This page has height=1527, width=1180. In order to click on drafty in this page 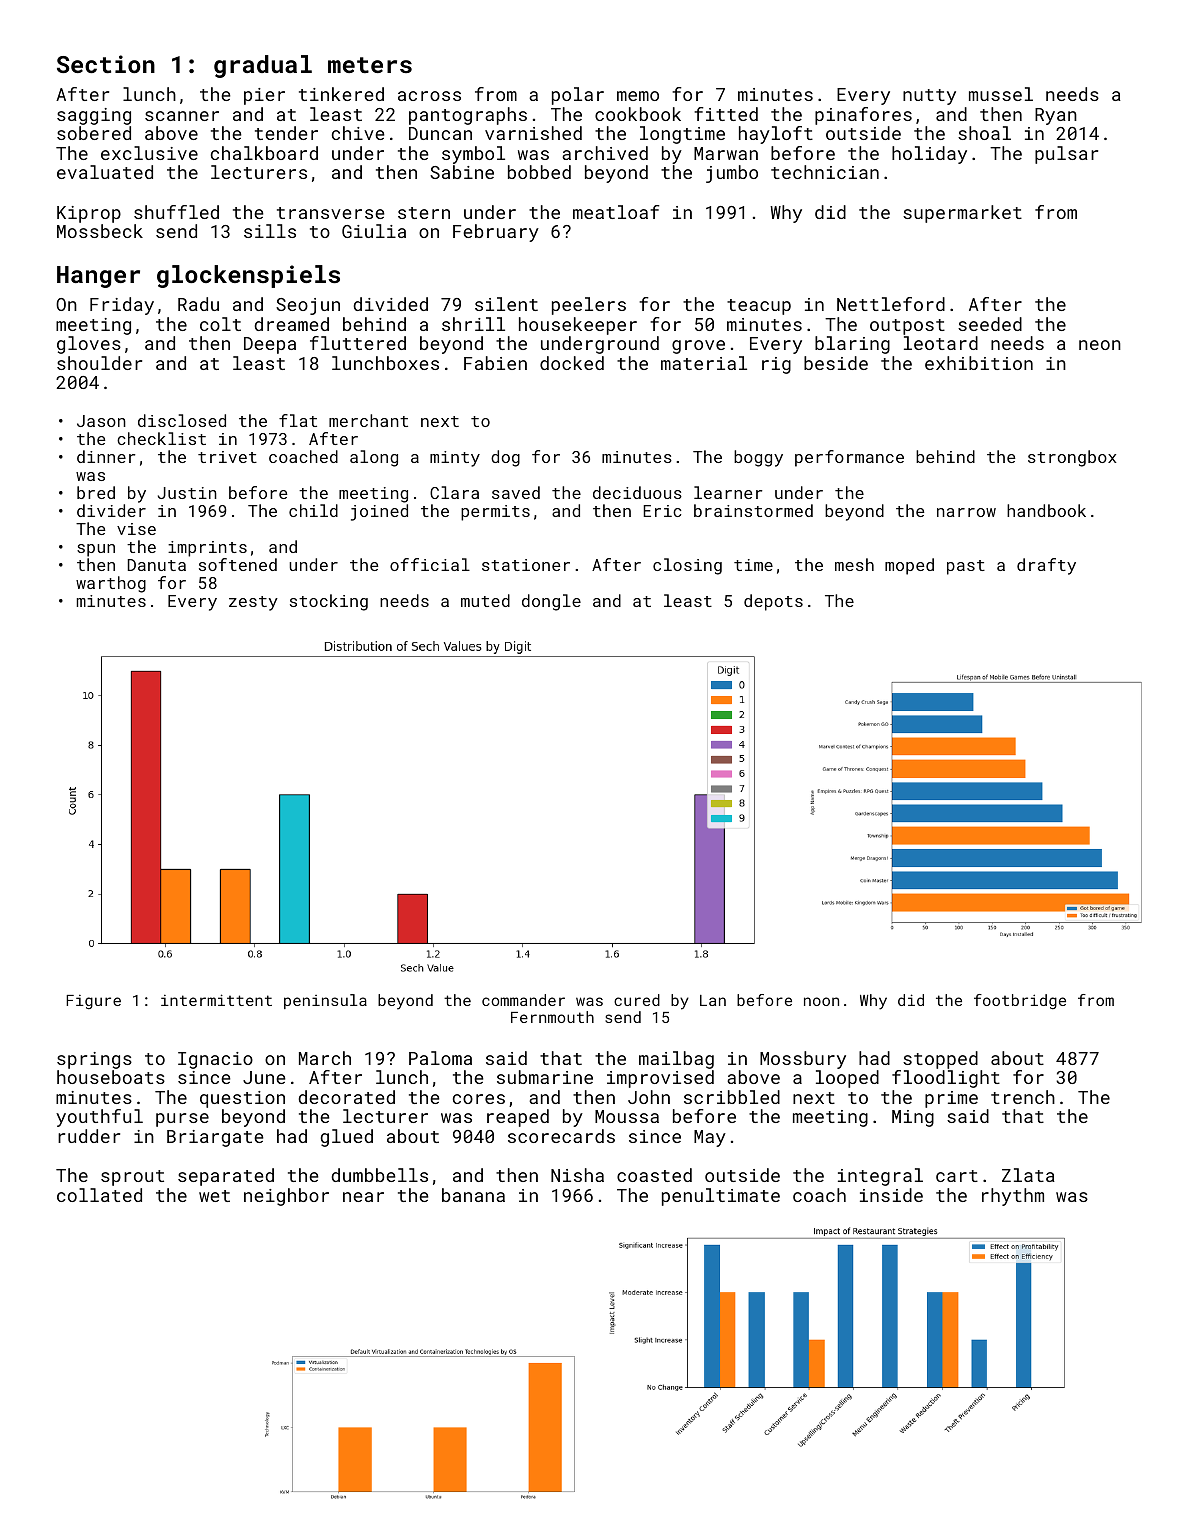, I will do `click(1046, 566)`.
